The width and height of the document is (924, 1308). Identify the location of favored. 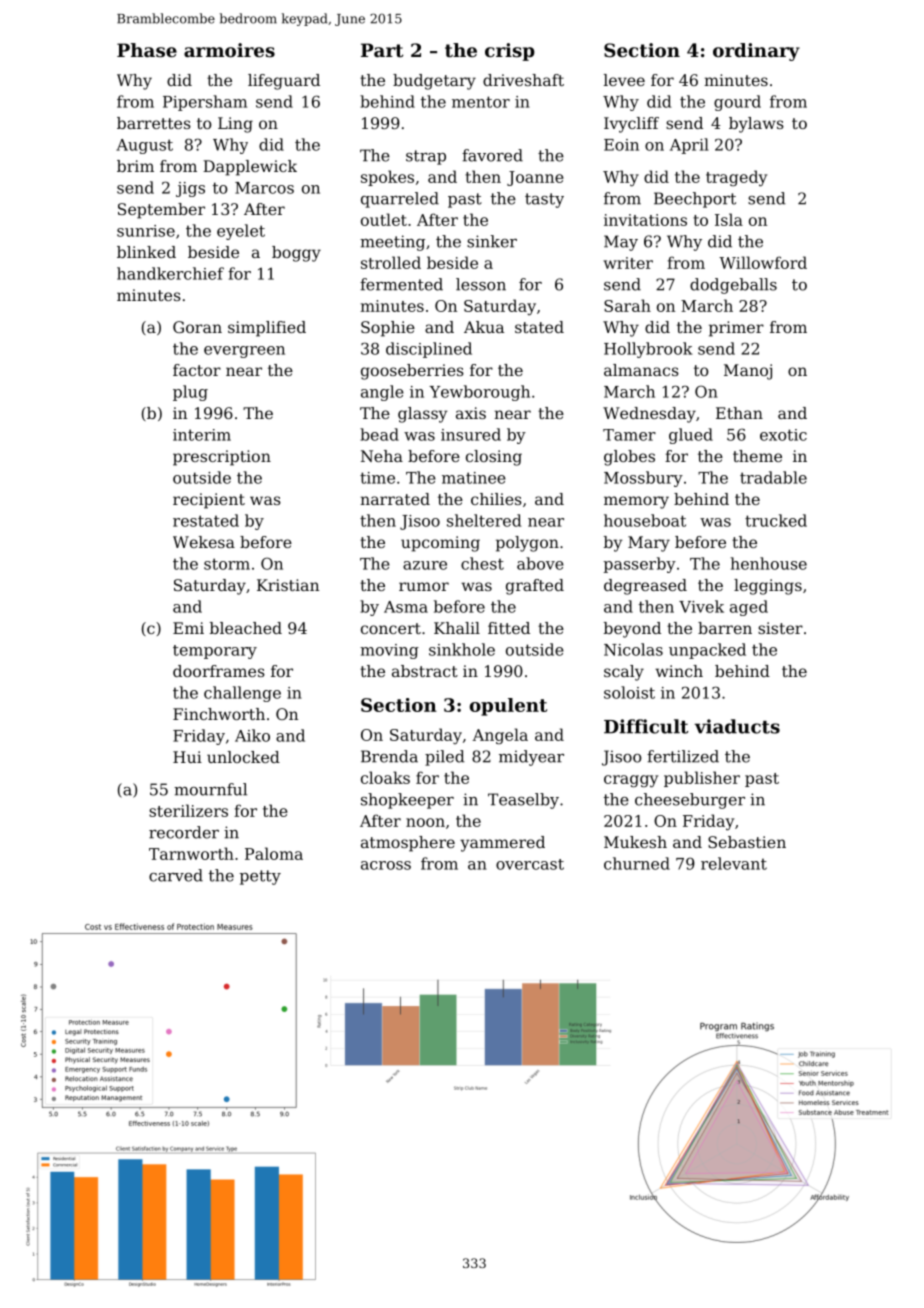
(492, 155).
